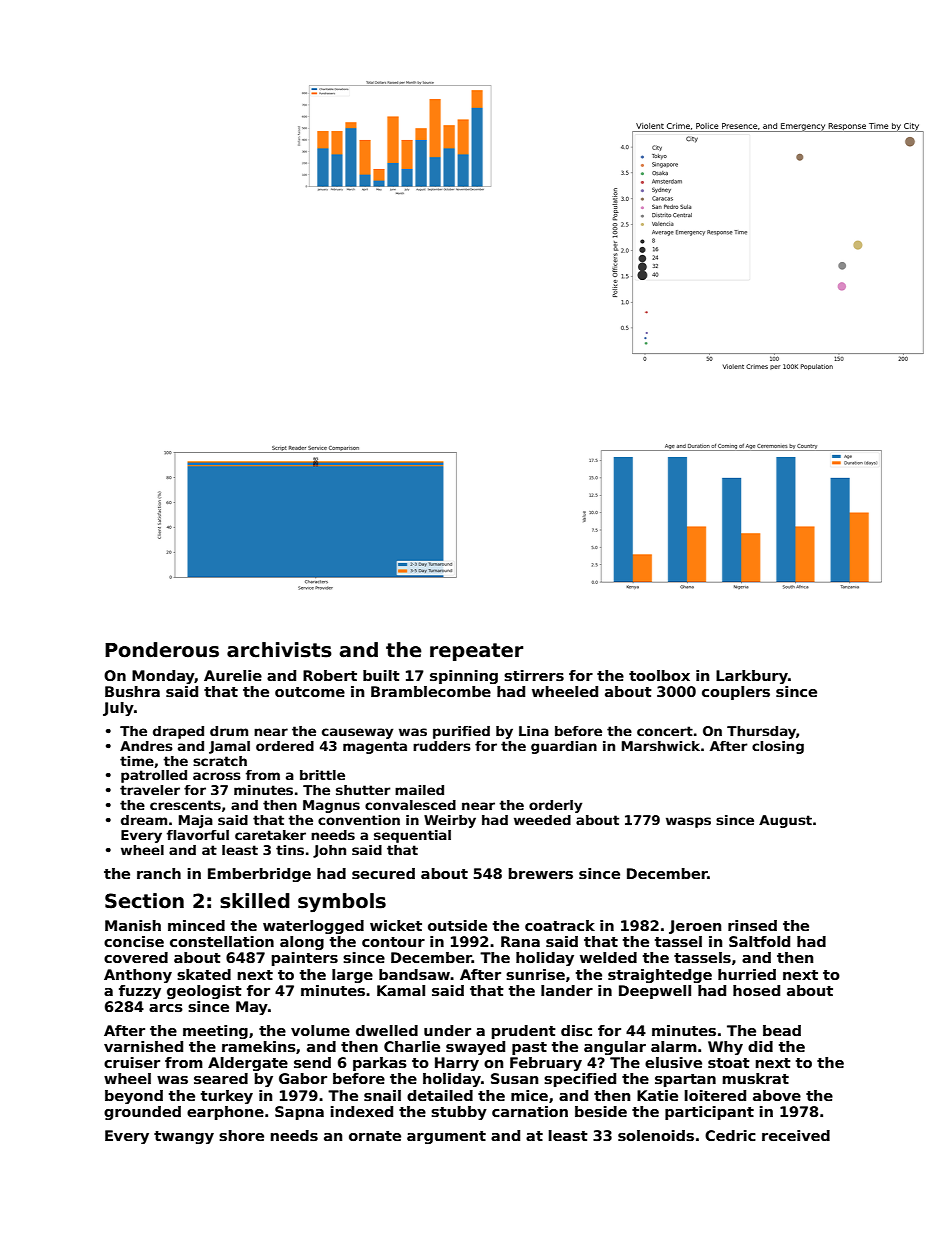 Image resolution: width=952 pixels, height=1233 pixels. I want to click on archivists, so click(279, 650).
